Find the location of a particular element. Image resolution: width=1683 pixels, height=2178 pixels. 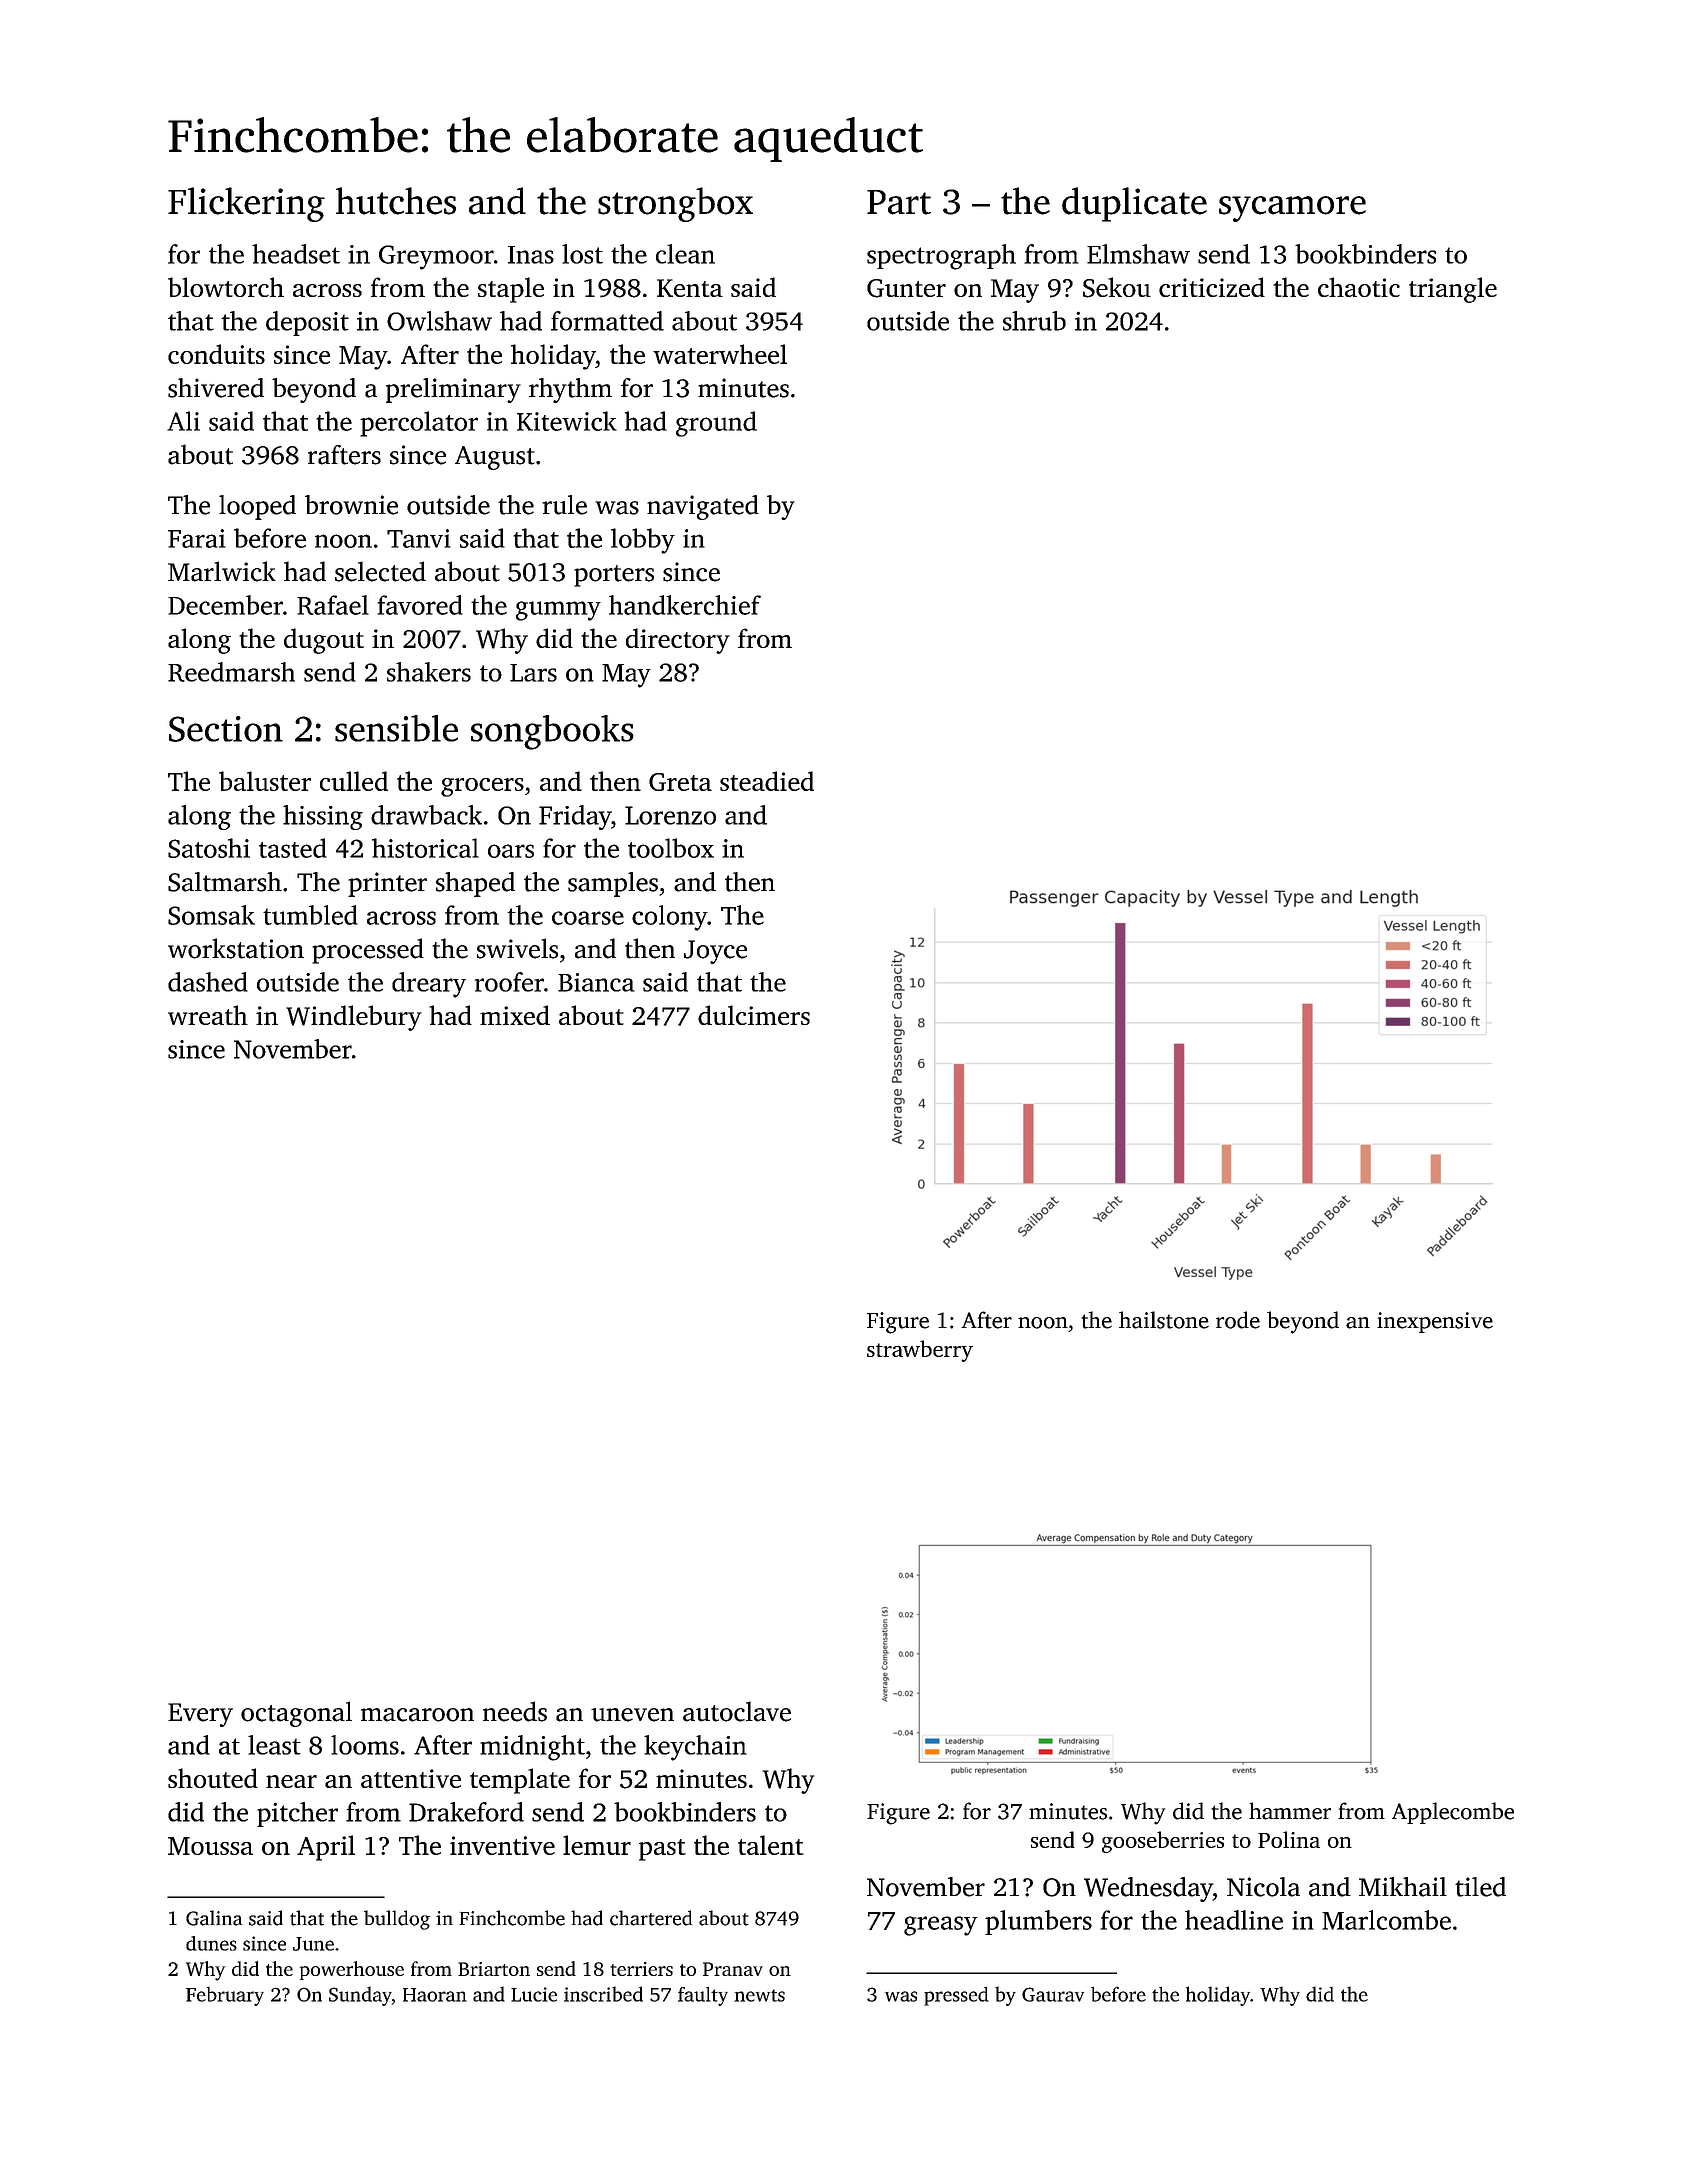

triangle is located at coordinates (1453, 290).
